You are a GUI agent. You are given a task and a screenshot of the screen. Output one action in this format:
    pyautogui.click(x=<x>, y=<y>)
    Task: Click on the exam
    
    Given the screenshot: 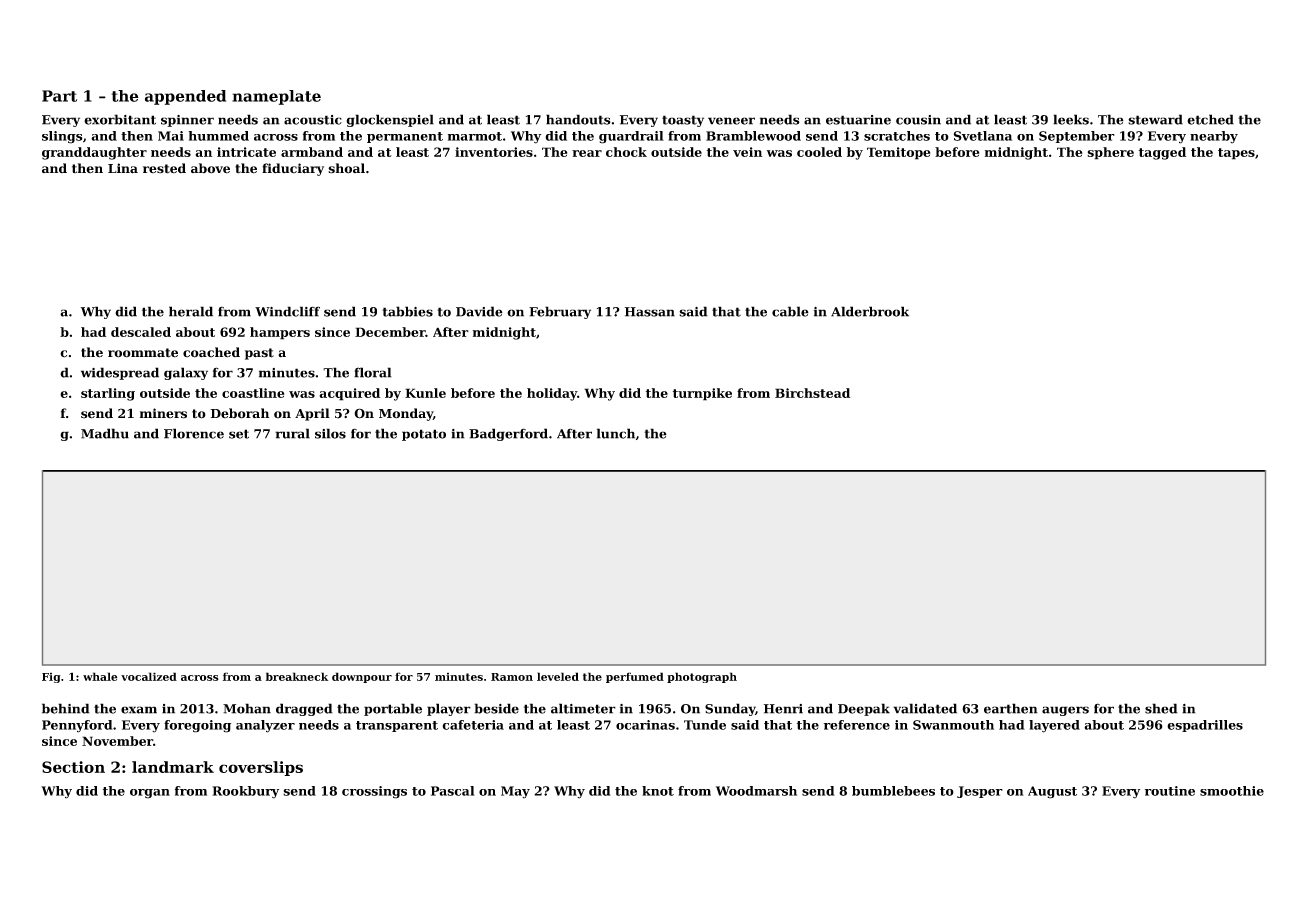 What is the action you would take?
    pyautogui.click(x=139, y=710)
